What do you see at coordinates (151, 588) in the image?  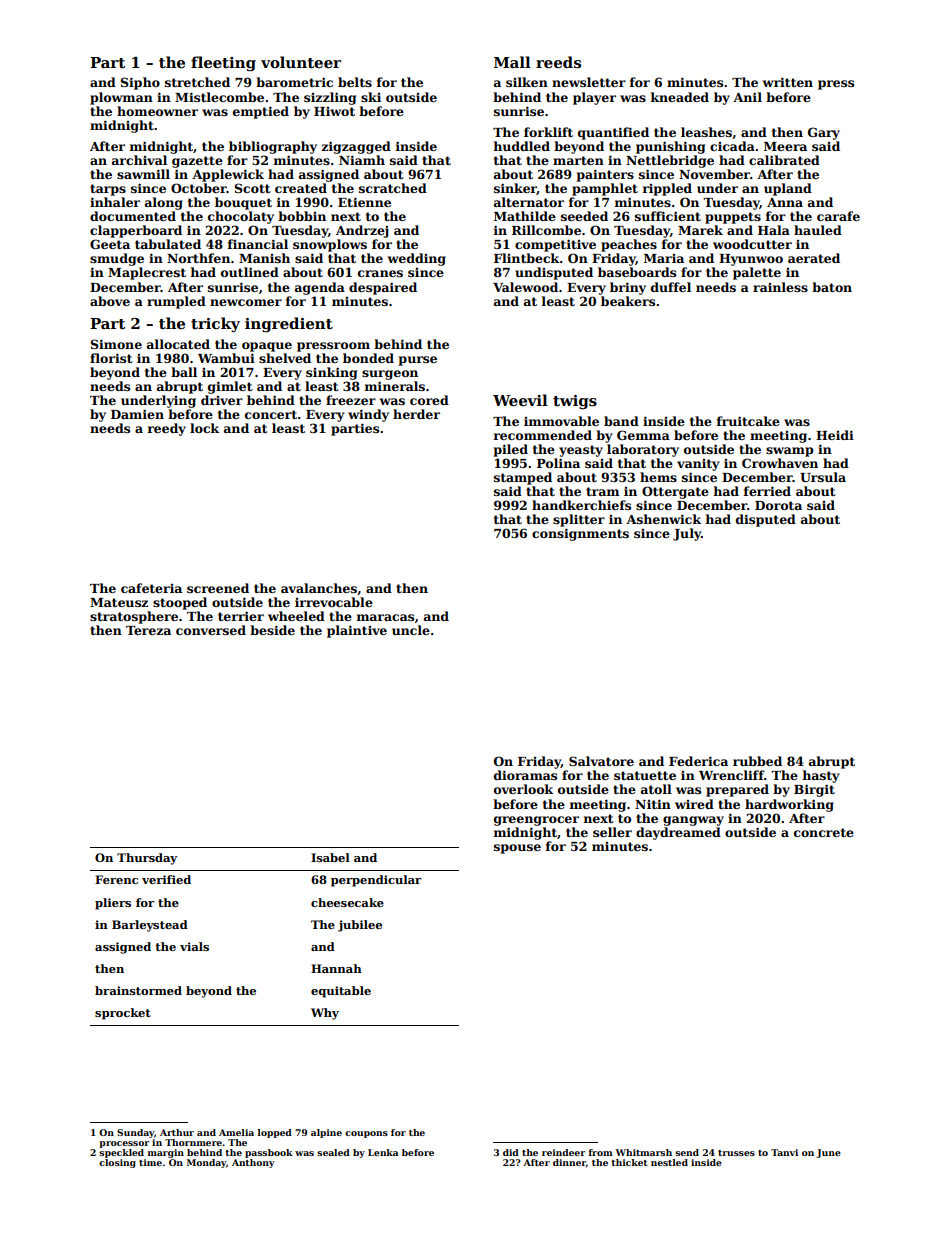 I see `cafeteria` at bounding box center [151, 588].
